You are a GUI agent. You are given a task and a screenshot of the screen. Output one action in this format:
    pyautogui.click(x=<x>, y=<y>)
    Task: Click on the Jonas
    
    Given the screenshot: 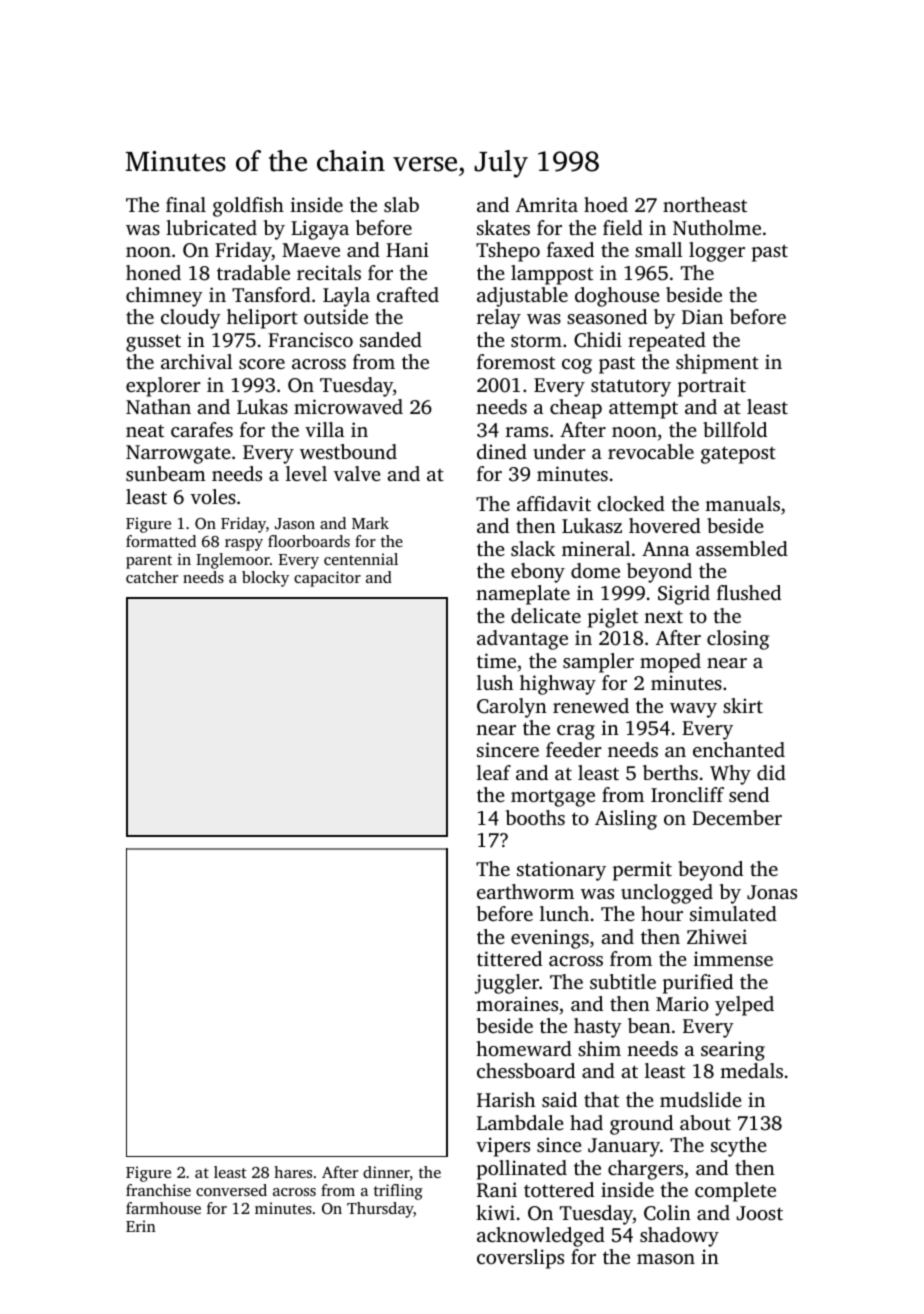 What is the action you would take?
    pyautogui.click(x=772, y=892)
